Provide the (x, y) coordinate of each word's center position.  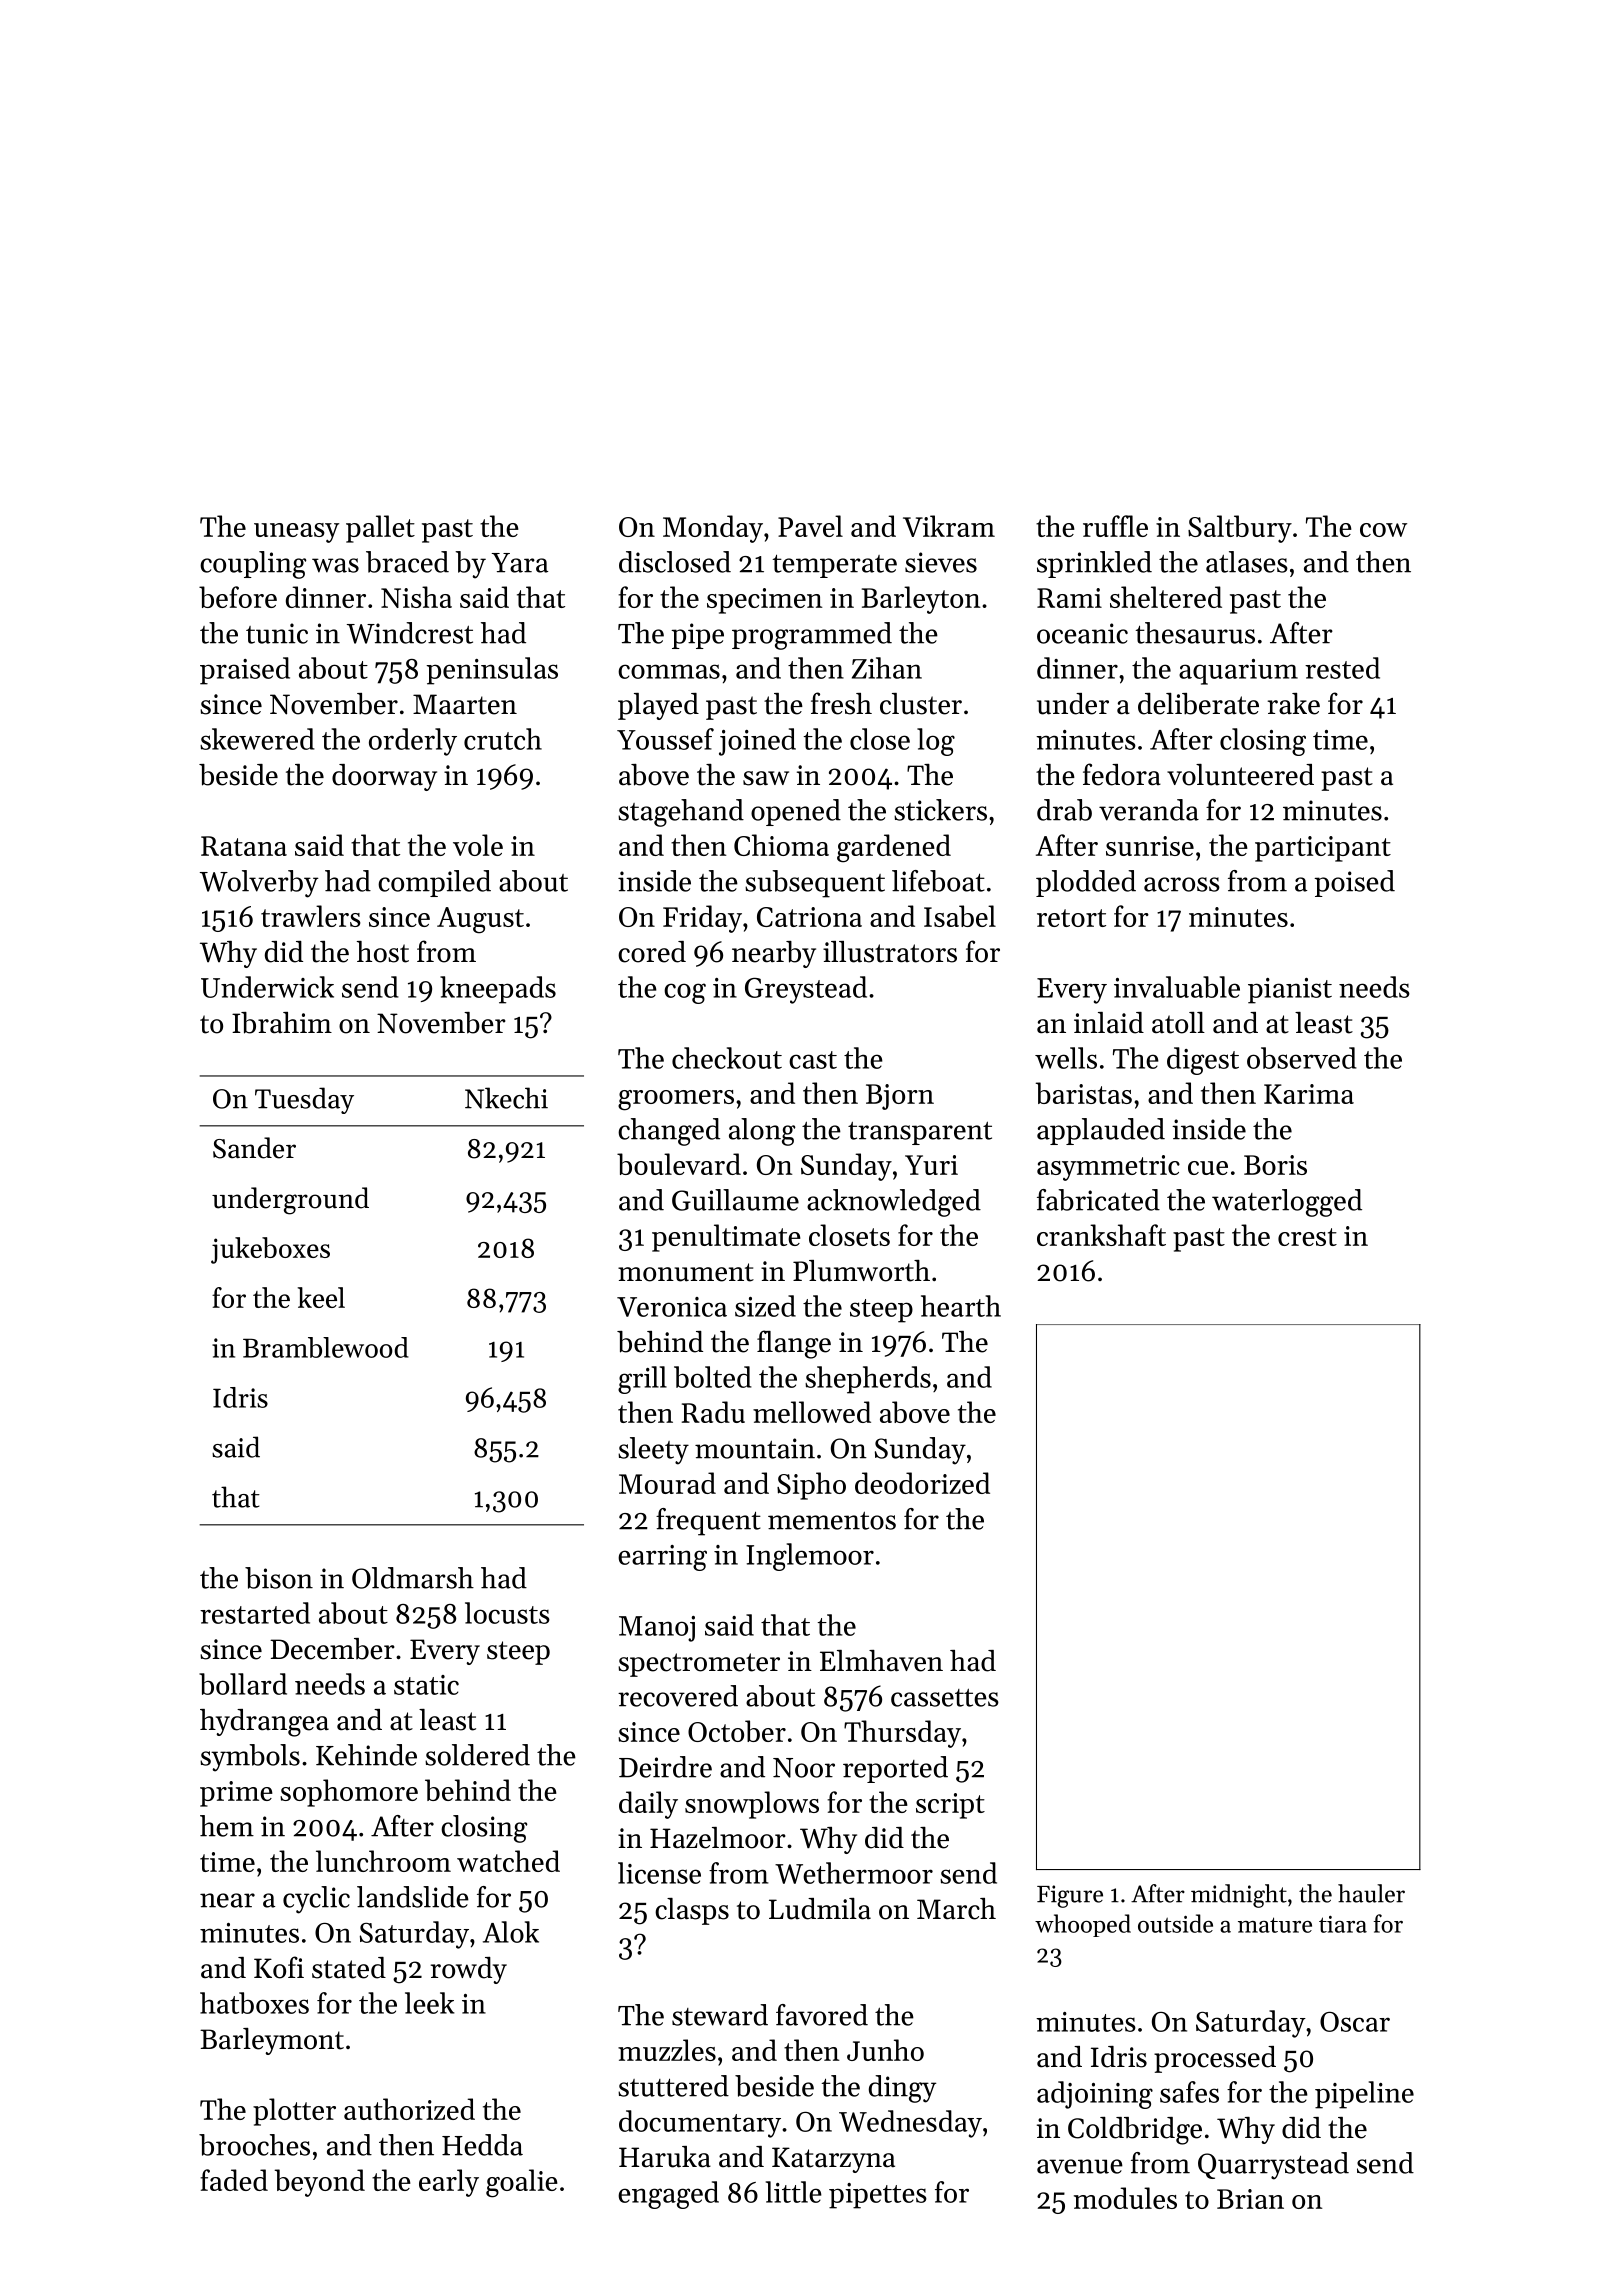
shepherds (868, 1380)
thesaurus (1195, 633)
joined (757, 742)
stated (349, 1968)
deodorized (922, 1483)
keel (321, 1297)
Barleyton (921, 600)
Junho (885, 2050)
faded (234, 2180)
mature (1275, 1925)
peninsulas (492, 671)
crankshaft (1101, 1235)
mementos (832, 1521)
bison (279, 1578)
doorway (384, 777)
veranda (1149, 810)
